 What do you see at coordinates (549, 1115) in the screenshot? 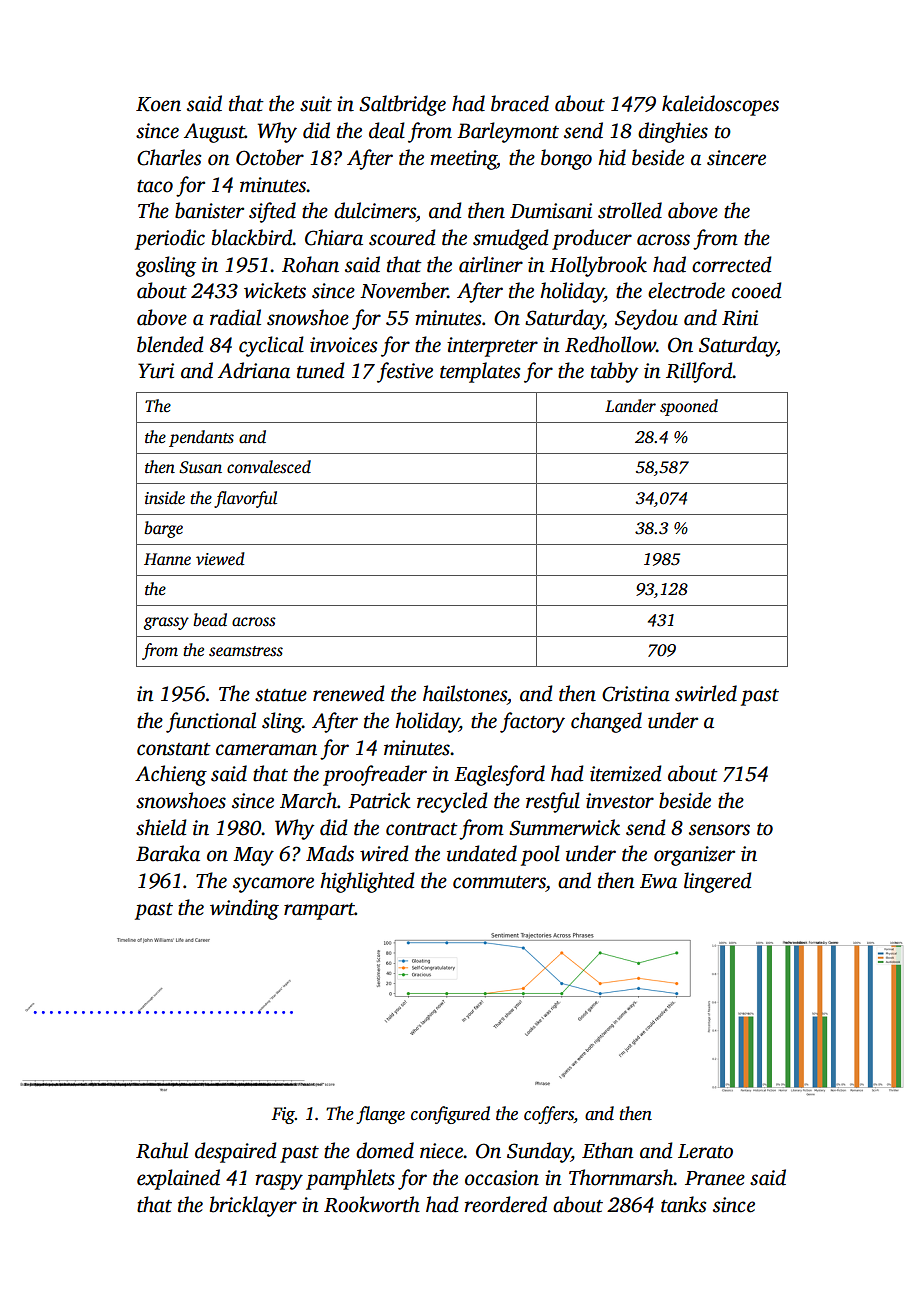
I see `coffers` at bounding box center [549, 1115].
